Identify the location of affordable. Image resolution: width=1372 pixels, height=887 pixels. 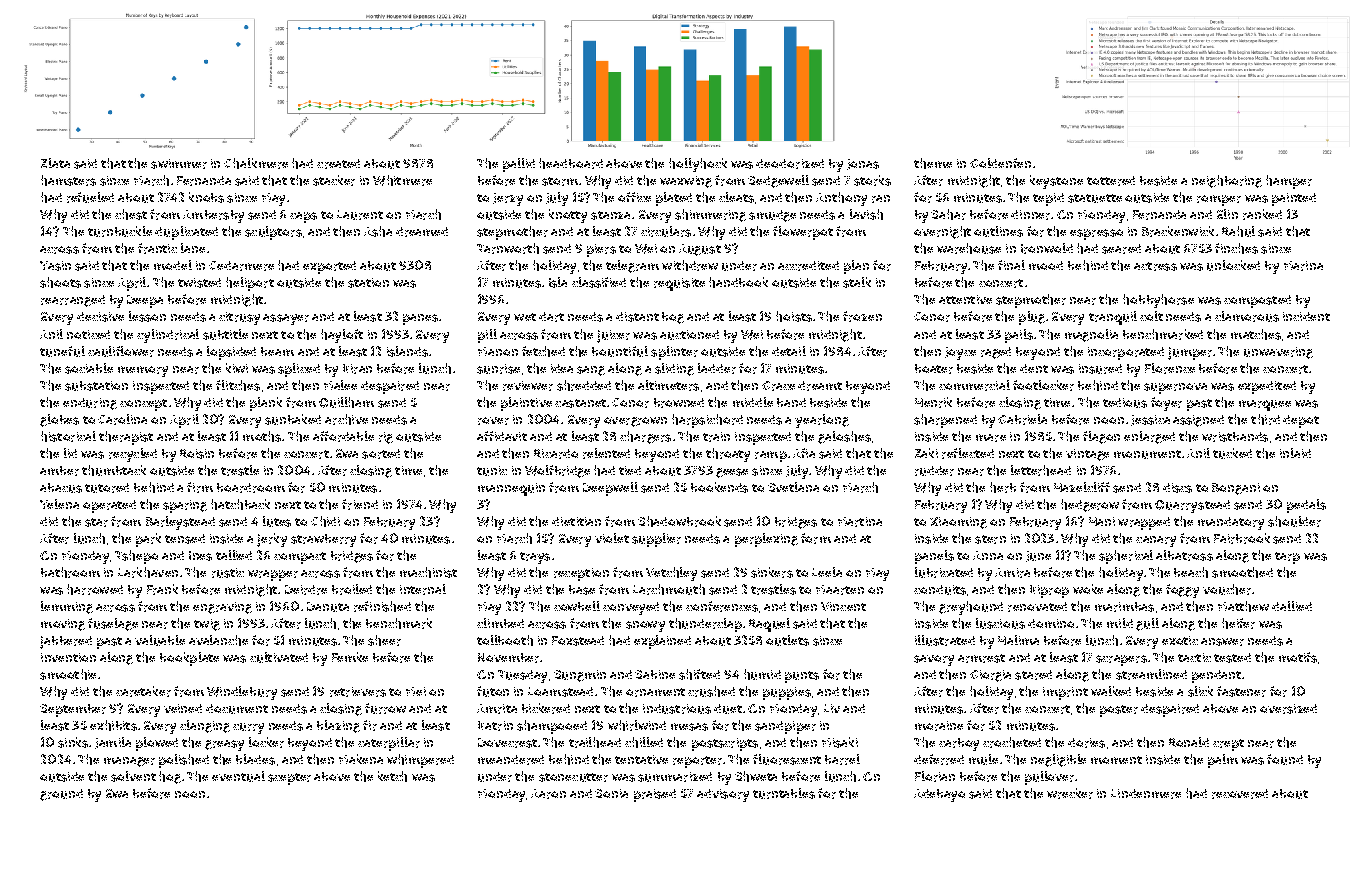
(343, 436).
